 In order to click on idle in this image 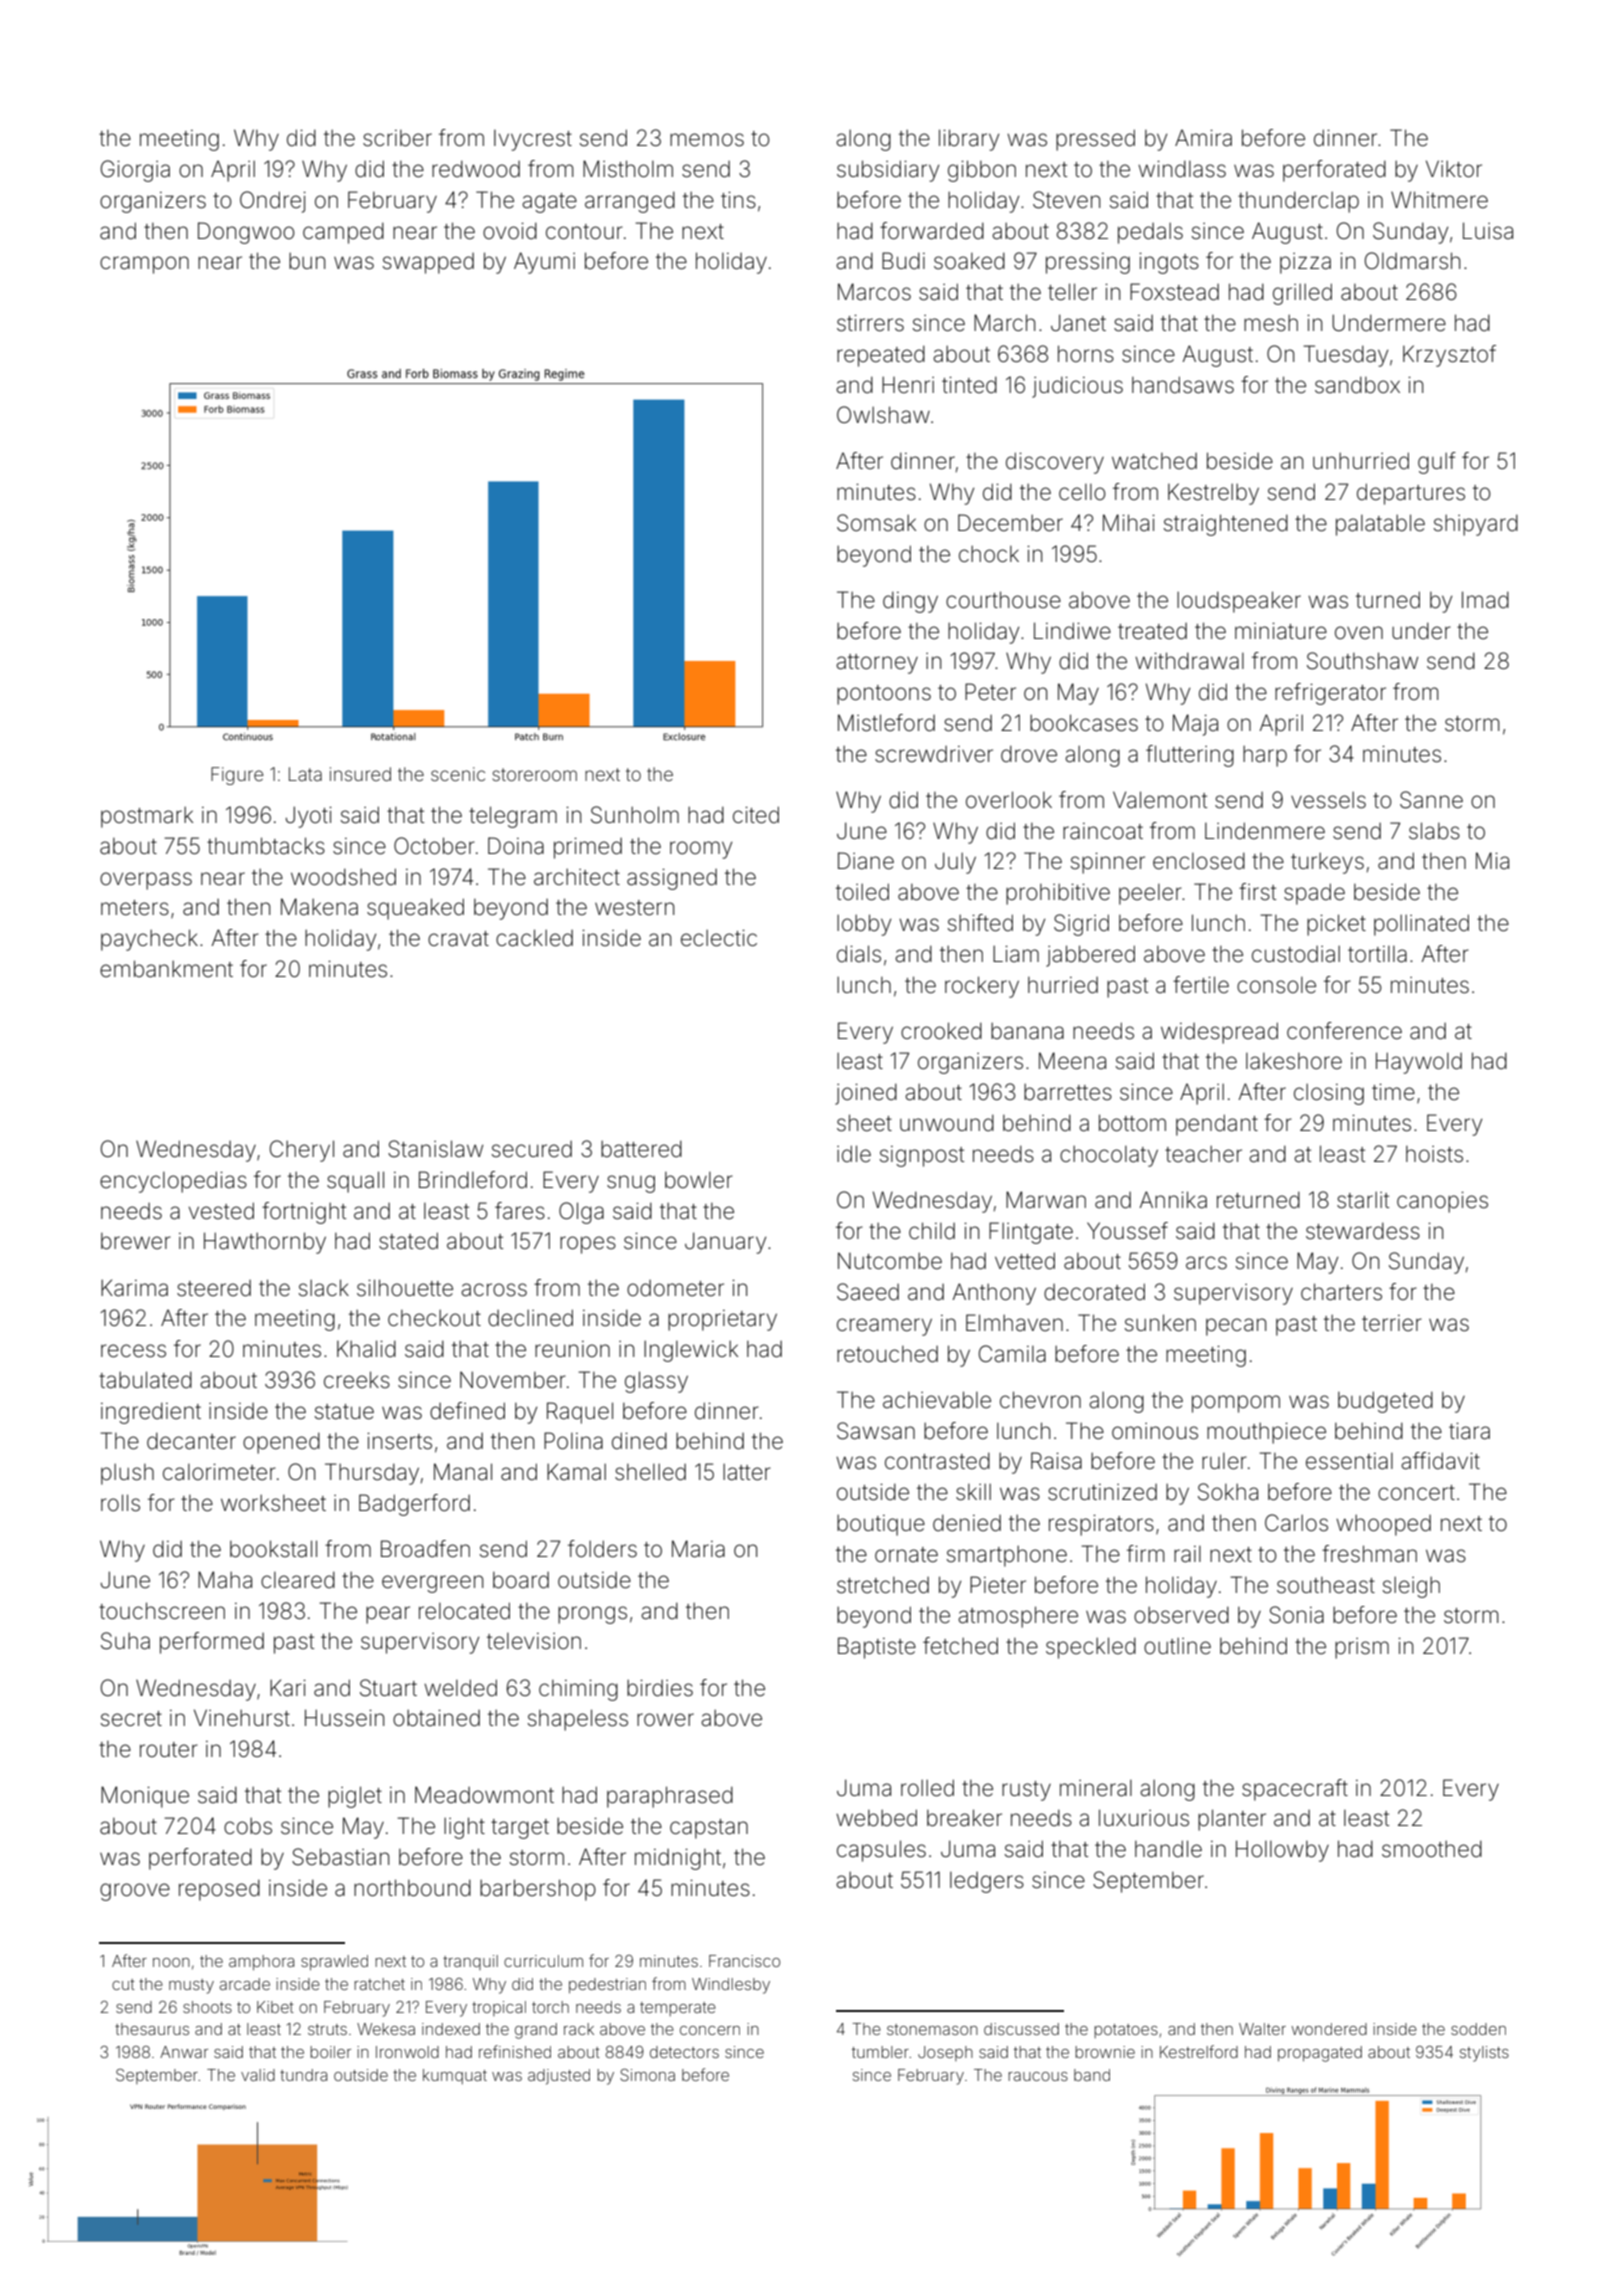, I will do `click(854, 1154)`.
